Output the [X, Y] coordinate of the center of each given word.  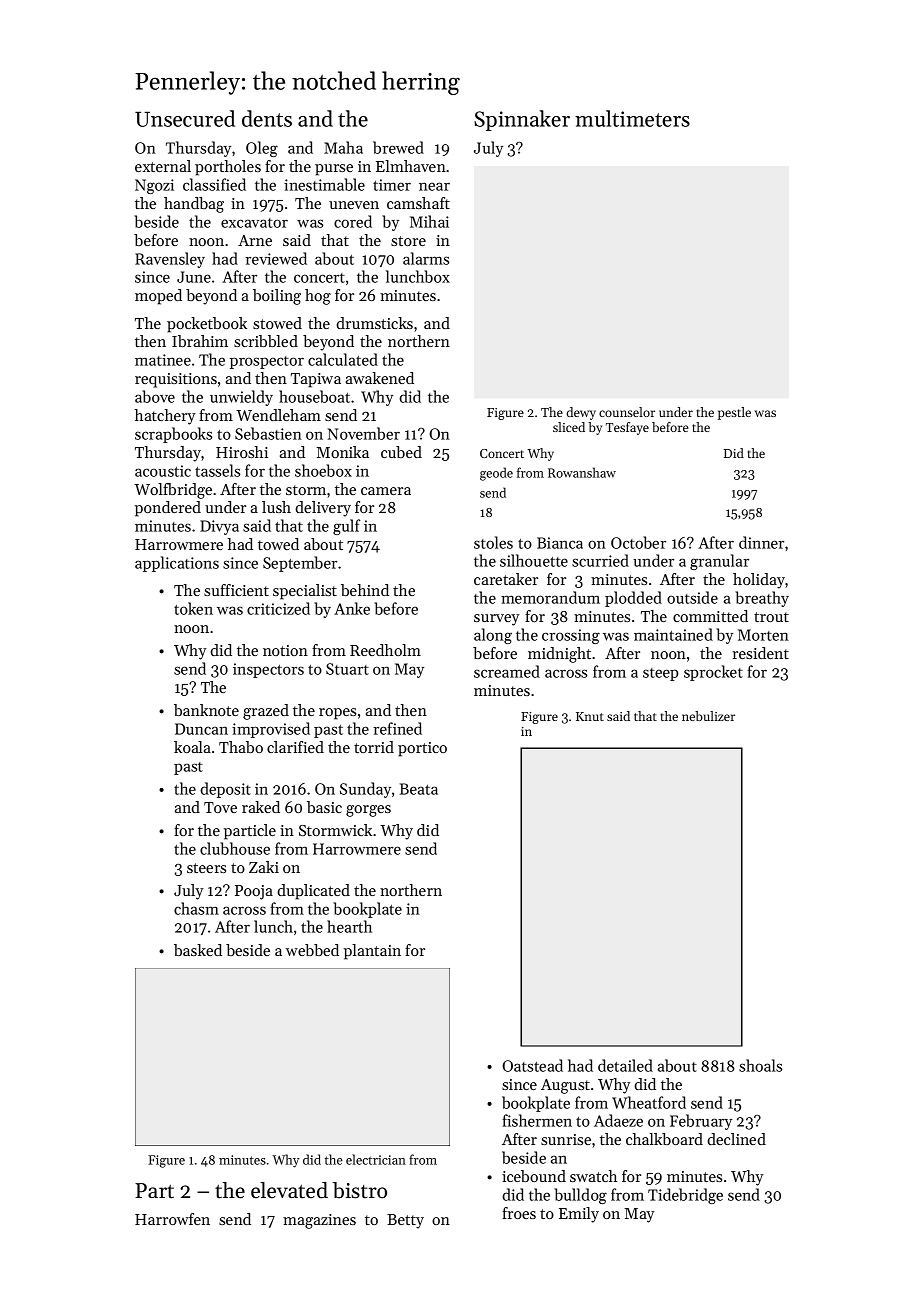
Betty [405, 1221]
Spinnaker [522, 120]
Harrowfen [172, 1219]
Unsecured [185, 118]
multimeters [632, 118]
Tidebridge [685, 1196]
